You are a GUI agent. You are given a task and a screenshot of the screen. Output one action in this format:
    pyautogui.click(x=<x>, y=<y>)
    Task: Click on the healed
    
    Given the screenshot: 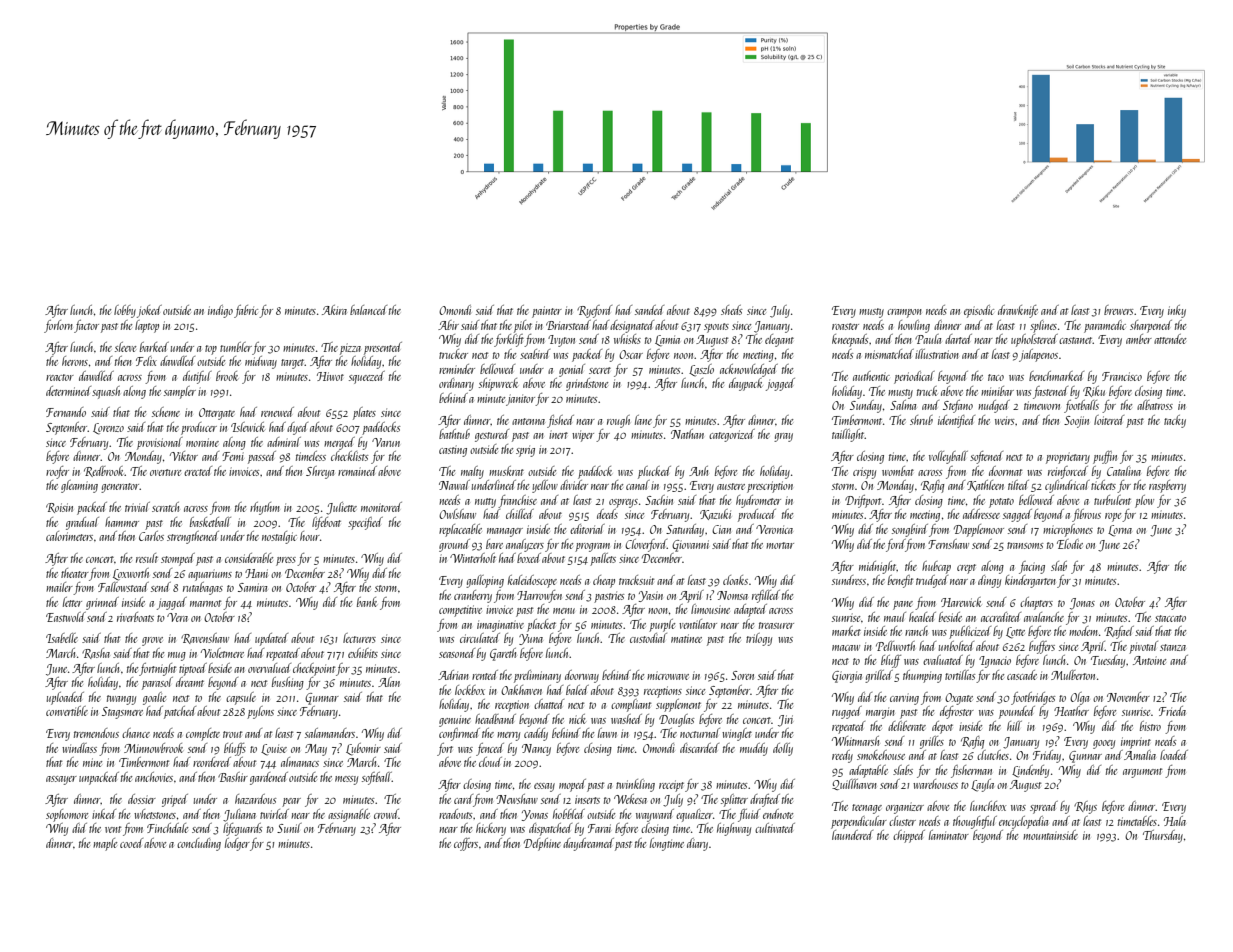 What is the action you would take?
    pyautogui.click(x=922, y=617)
